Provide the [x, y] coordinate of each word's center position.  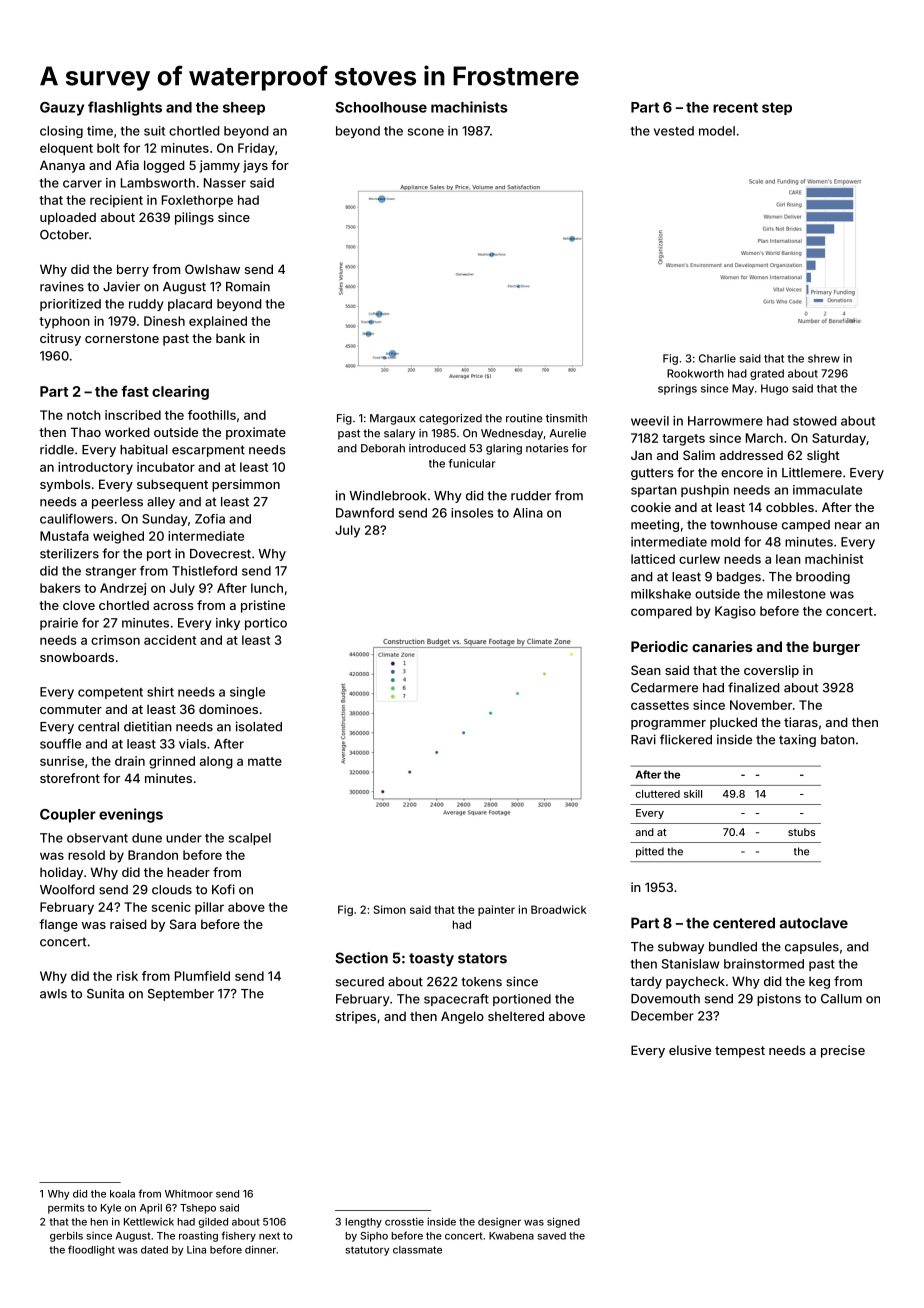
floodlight [91, 1250]
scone [426, 132]
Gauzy [62, 109]
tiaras [801, 722]
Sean [646, 670]
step [777, 108]
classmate [417, 1250]
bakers [60, 588]
